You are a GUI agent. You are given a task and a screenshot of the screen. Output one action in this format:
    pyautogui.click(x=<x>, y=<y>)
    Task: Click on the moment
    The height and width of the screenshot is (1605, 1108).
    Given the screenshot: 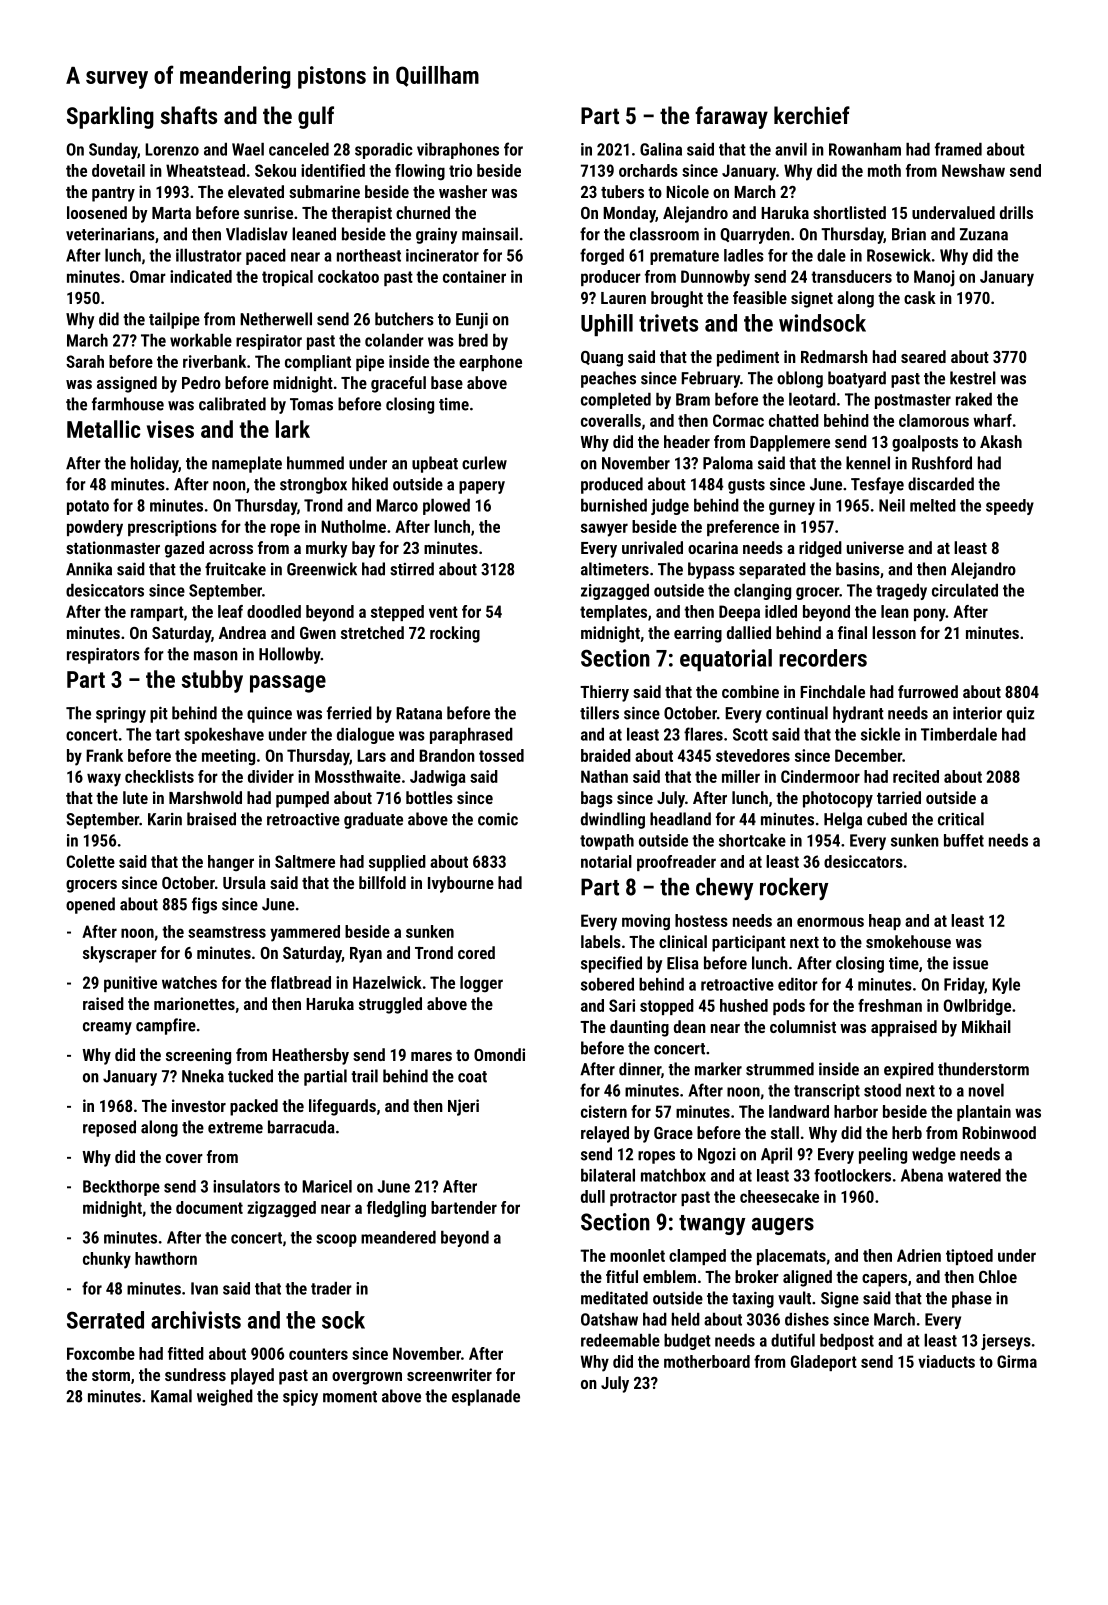 What is the action you would take?
    pyautogui.click(x=350, y=1397)
